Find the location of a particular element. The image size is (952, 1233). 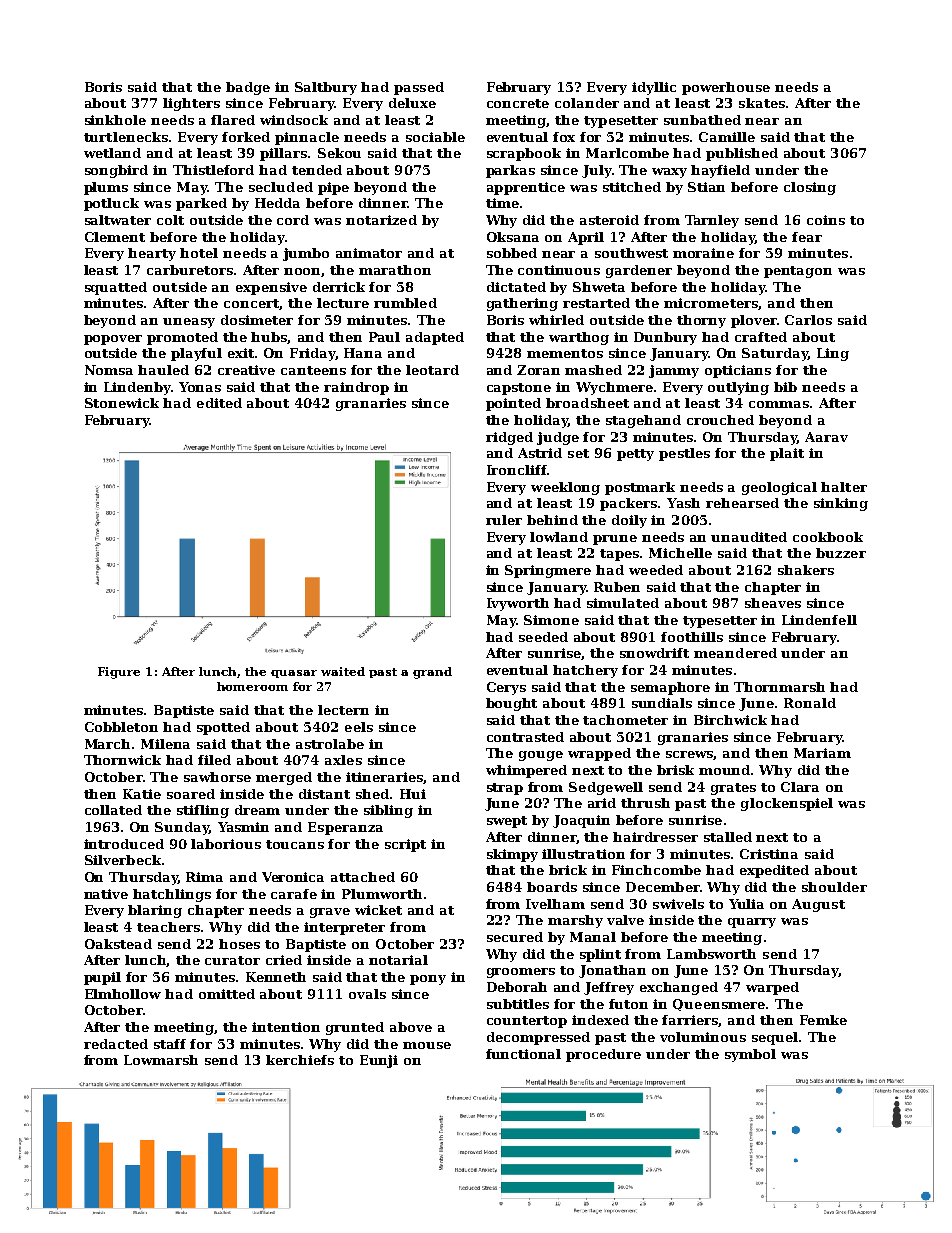

Stonewick is located at coordinates (122, 403).
